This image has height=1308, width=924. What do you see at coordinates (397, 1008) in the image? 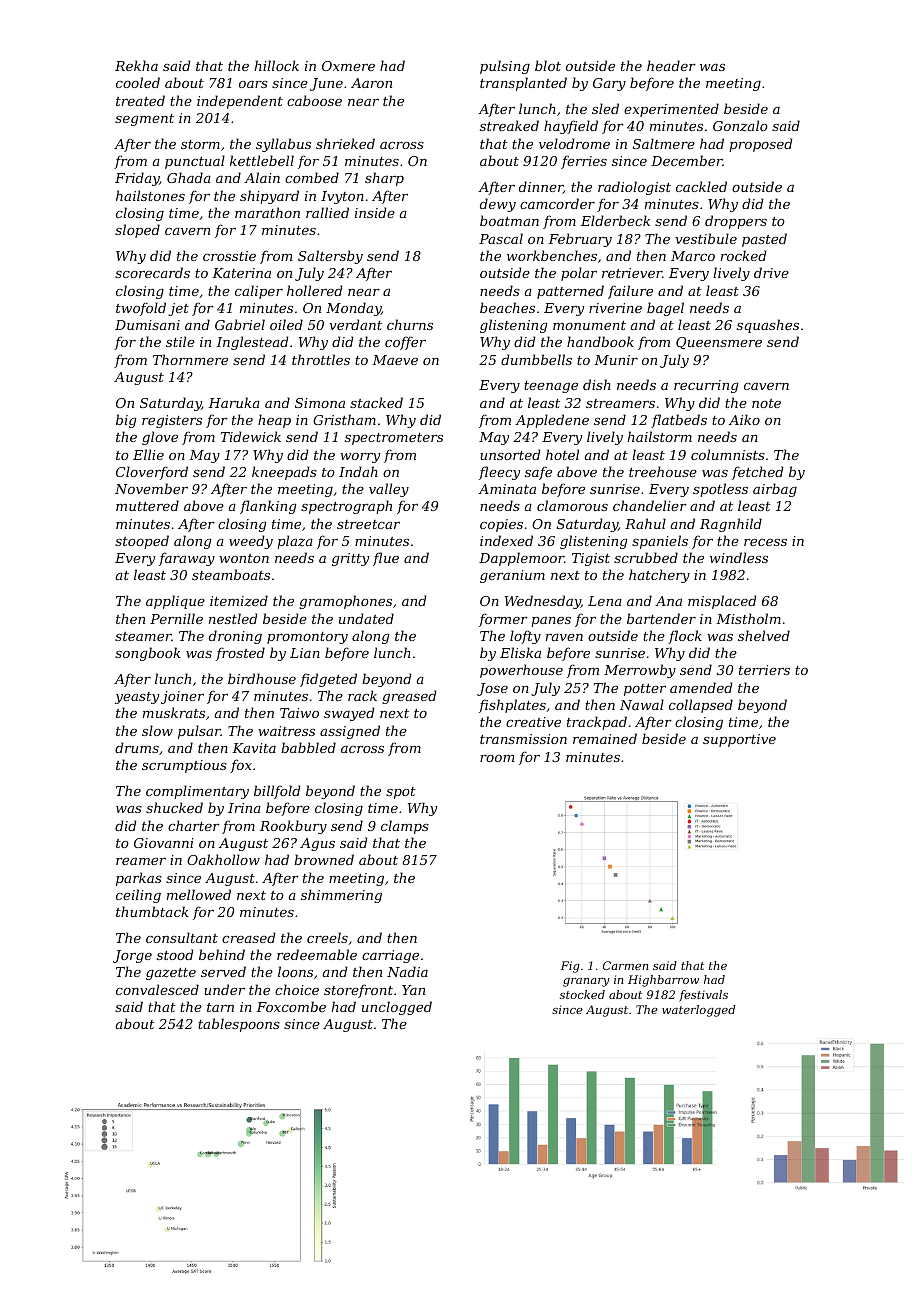
I see `unclogged` at bounding box center [397, 1008].
